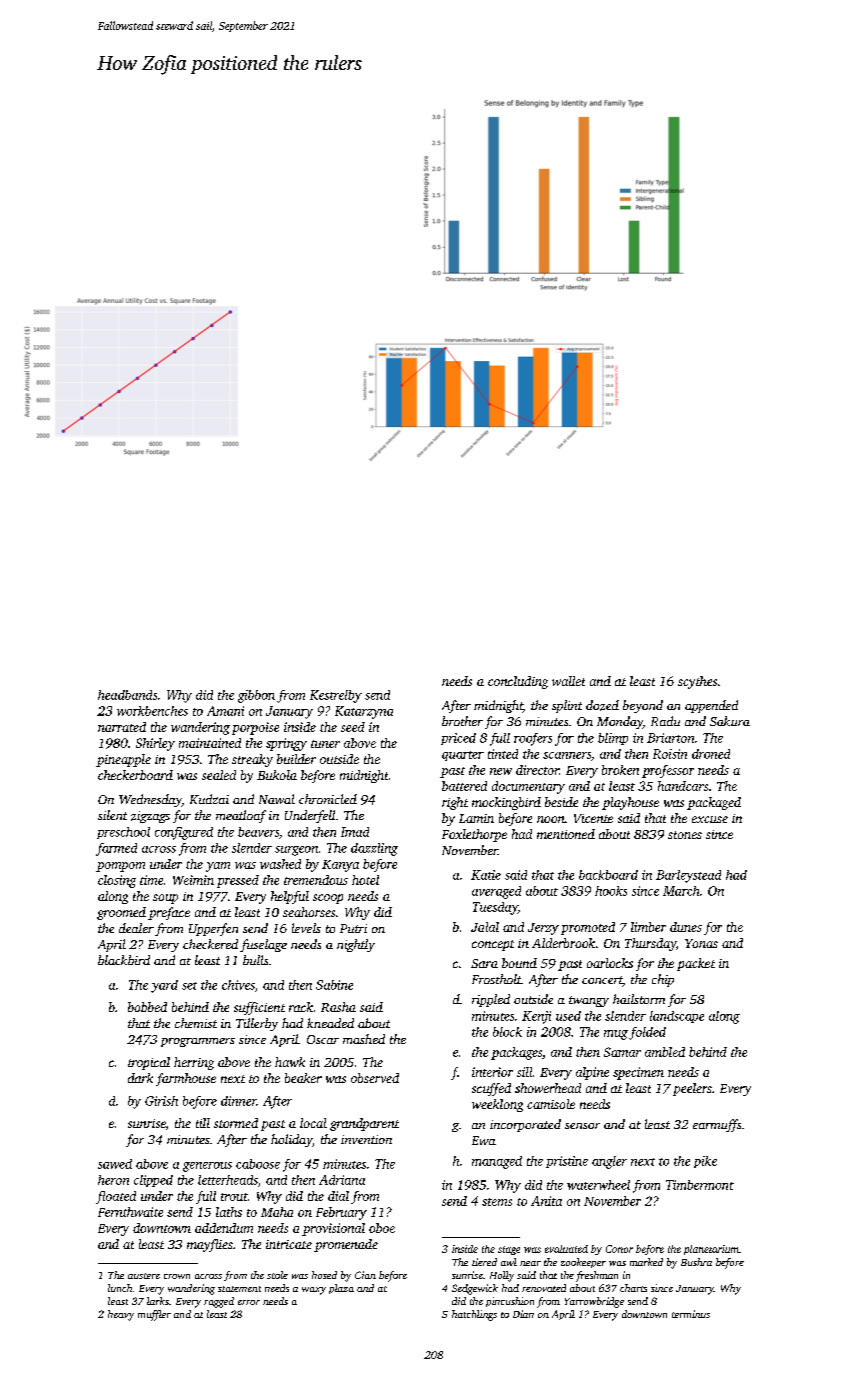 Image resolution: width=849 pixels, height=1400 pixels. What do you see at coordinates (474, 1315) in the screenshot?
I see `hatchlings` at bounding box center [474, 1315].
